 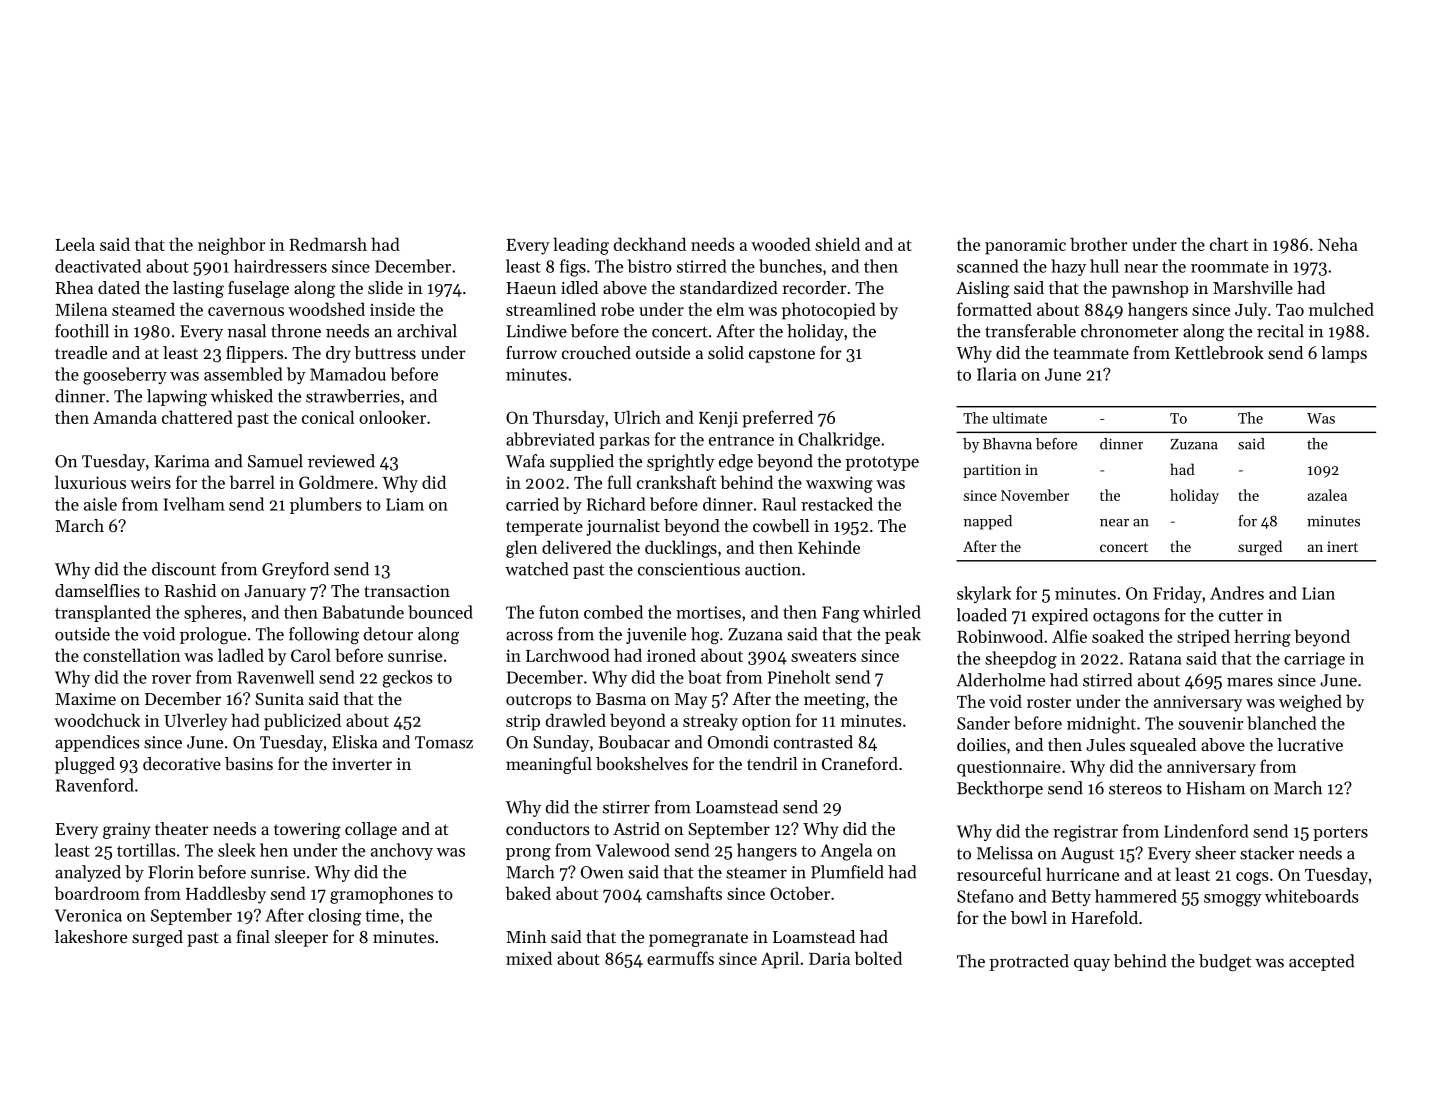 What do you see at coordinates (815, 287) in the document?
I see `recorder` at bounding box center [815, 287].
